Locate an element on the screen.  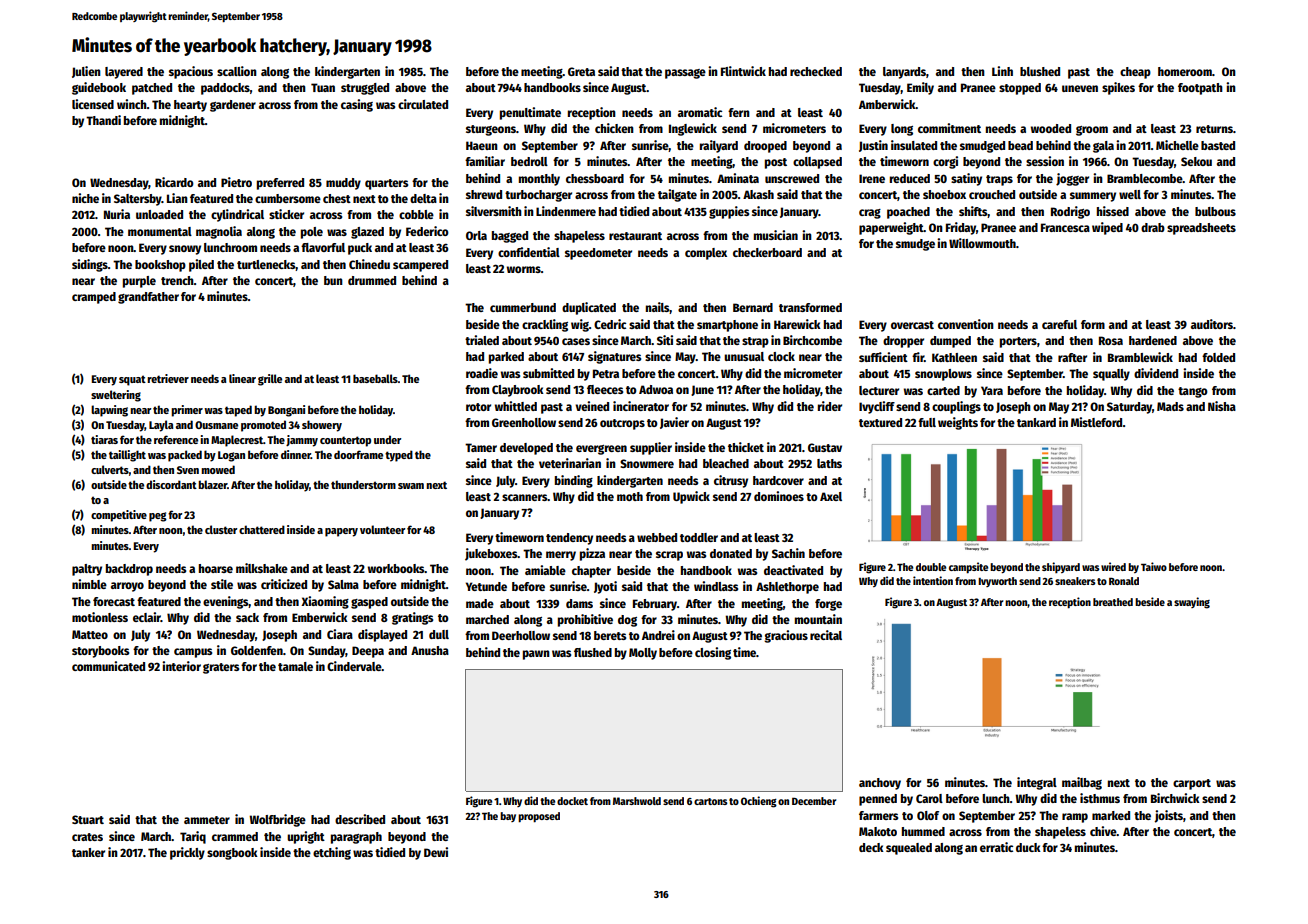
cheap is located at coordinates (1135, 73).
